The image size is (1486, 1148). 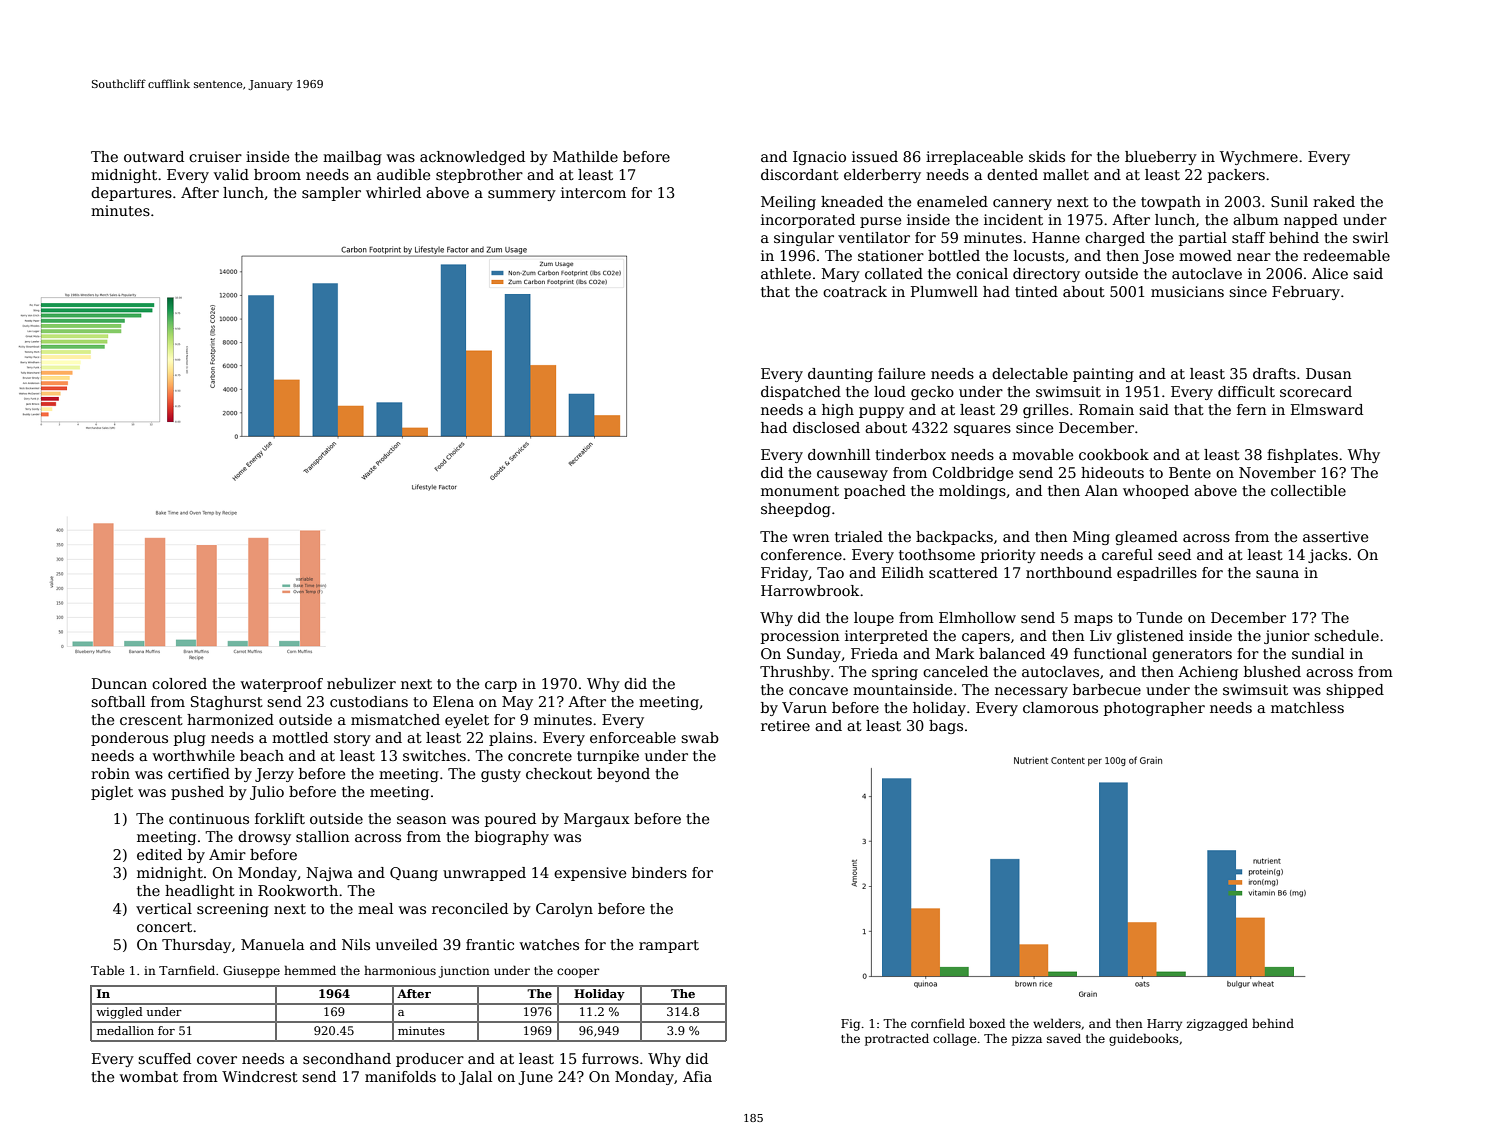 I want to click on zigzagged, so click(x=1217, y=1024).
